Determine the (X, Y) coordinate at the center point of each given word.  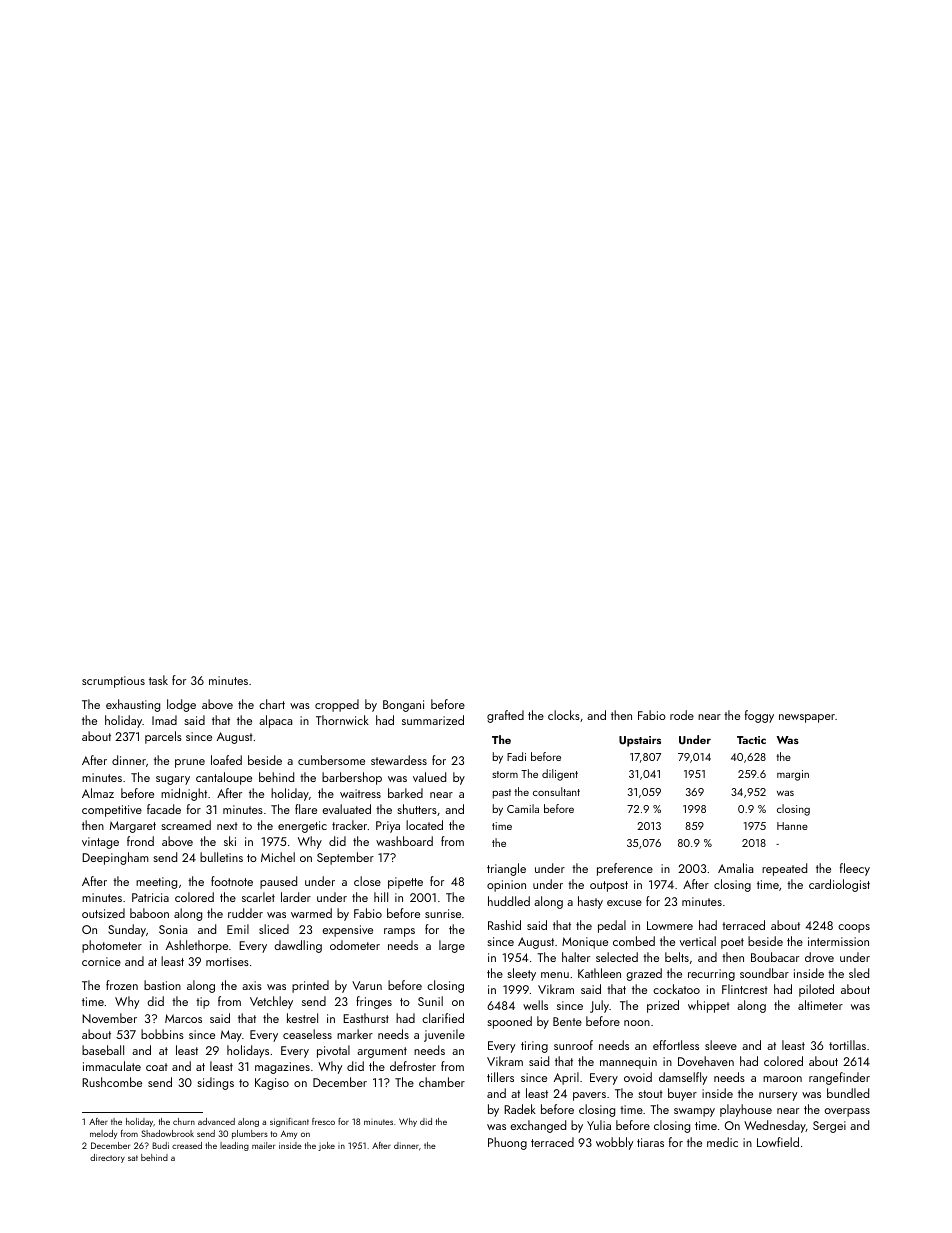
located (424, 825)
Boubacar (775, 957)
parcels (163, 737)
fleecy (855, 869)
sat (133, 1158)
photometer (112, 946)
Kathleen (599, 973)
